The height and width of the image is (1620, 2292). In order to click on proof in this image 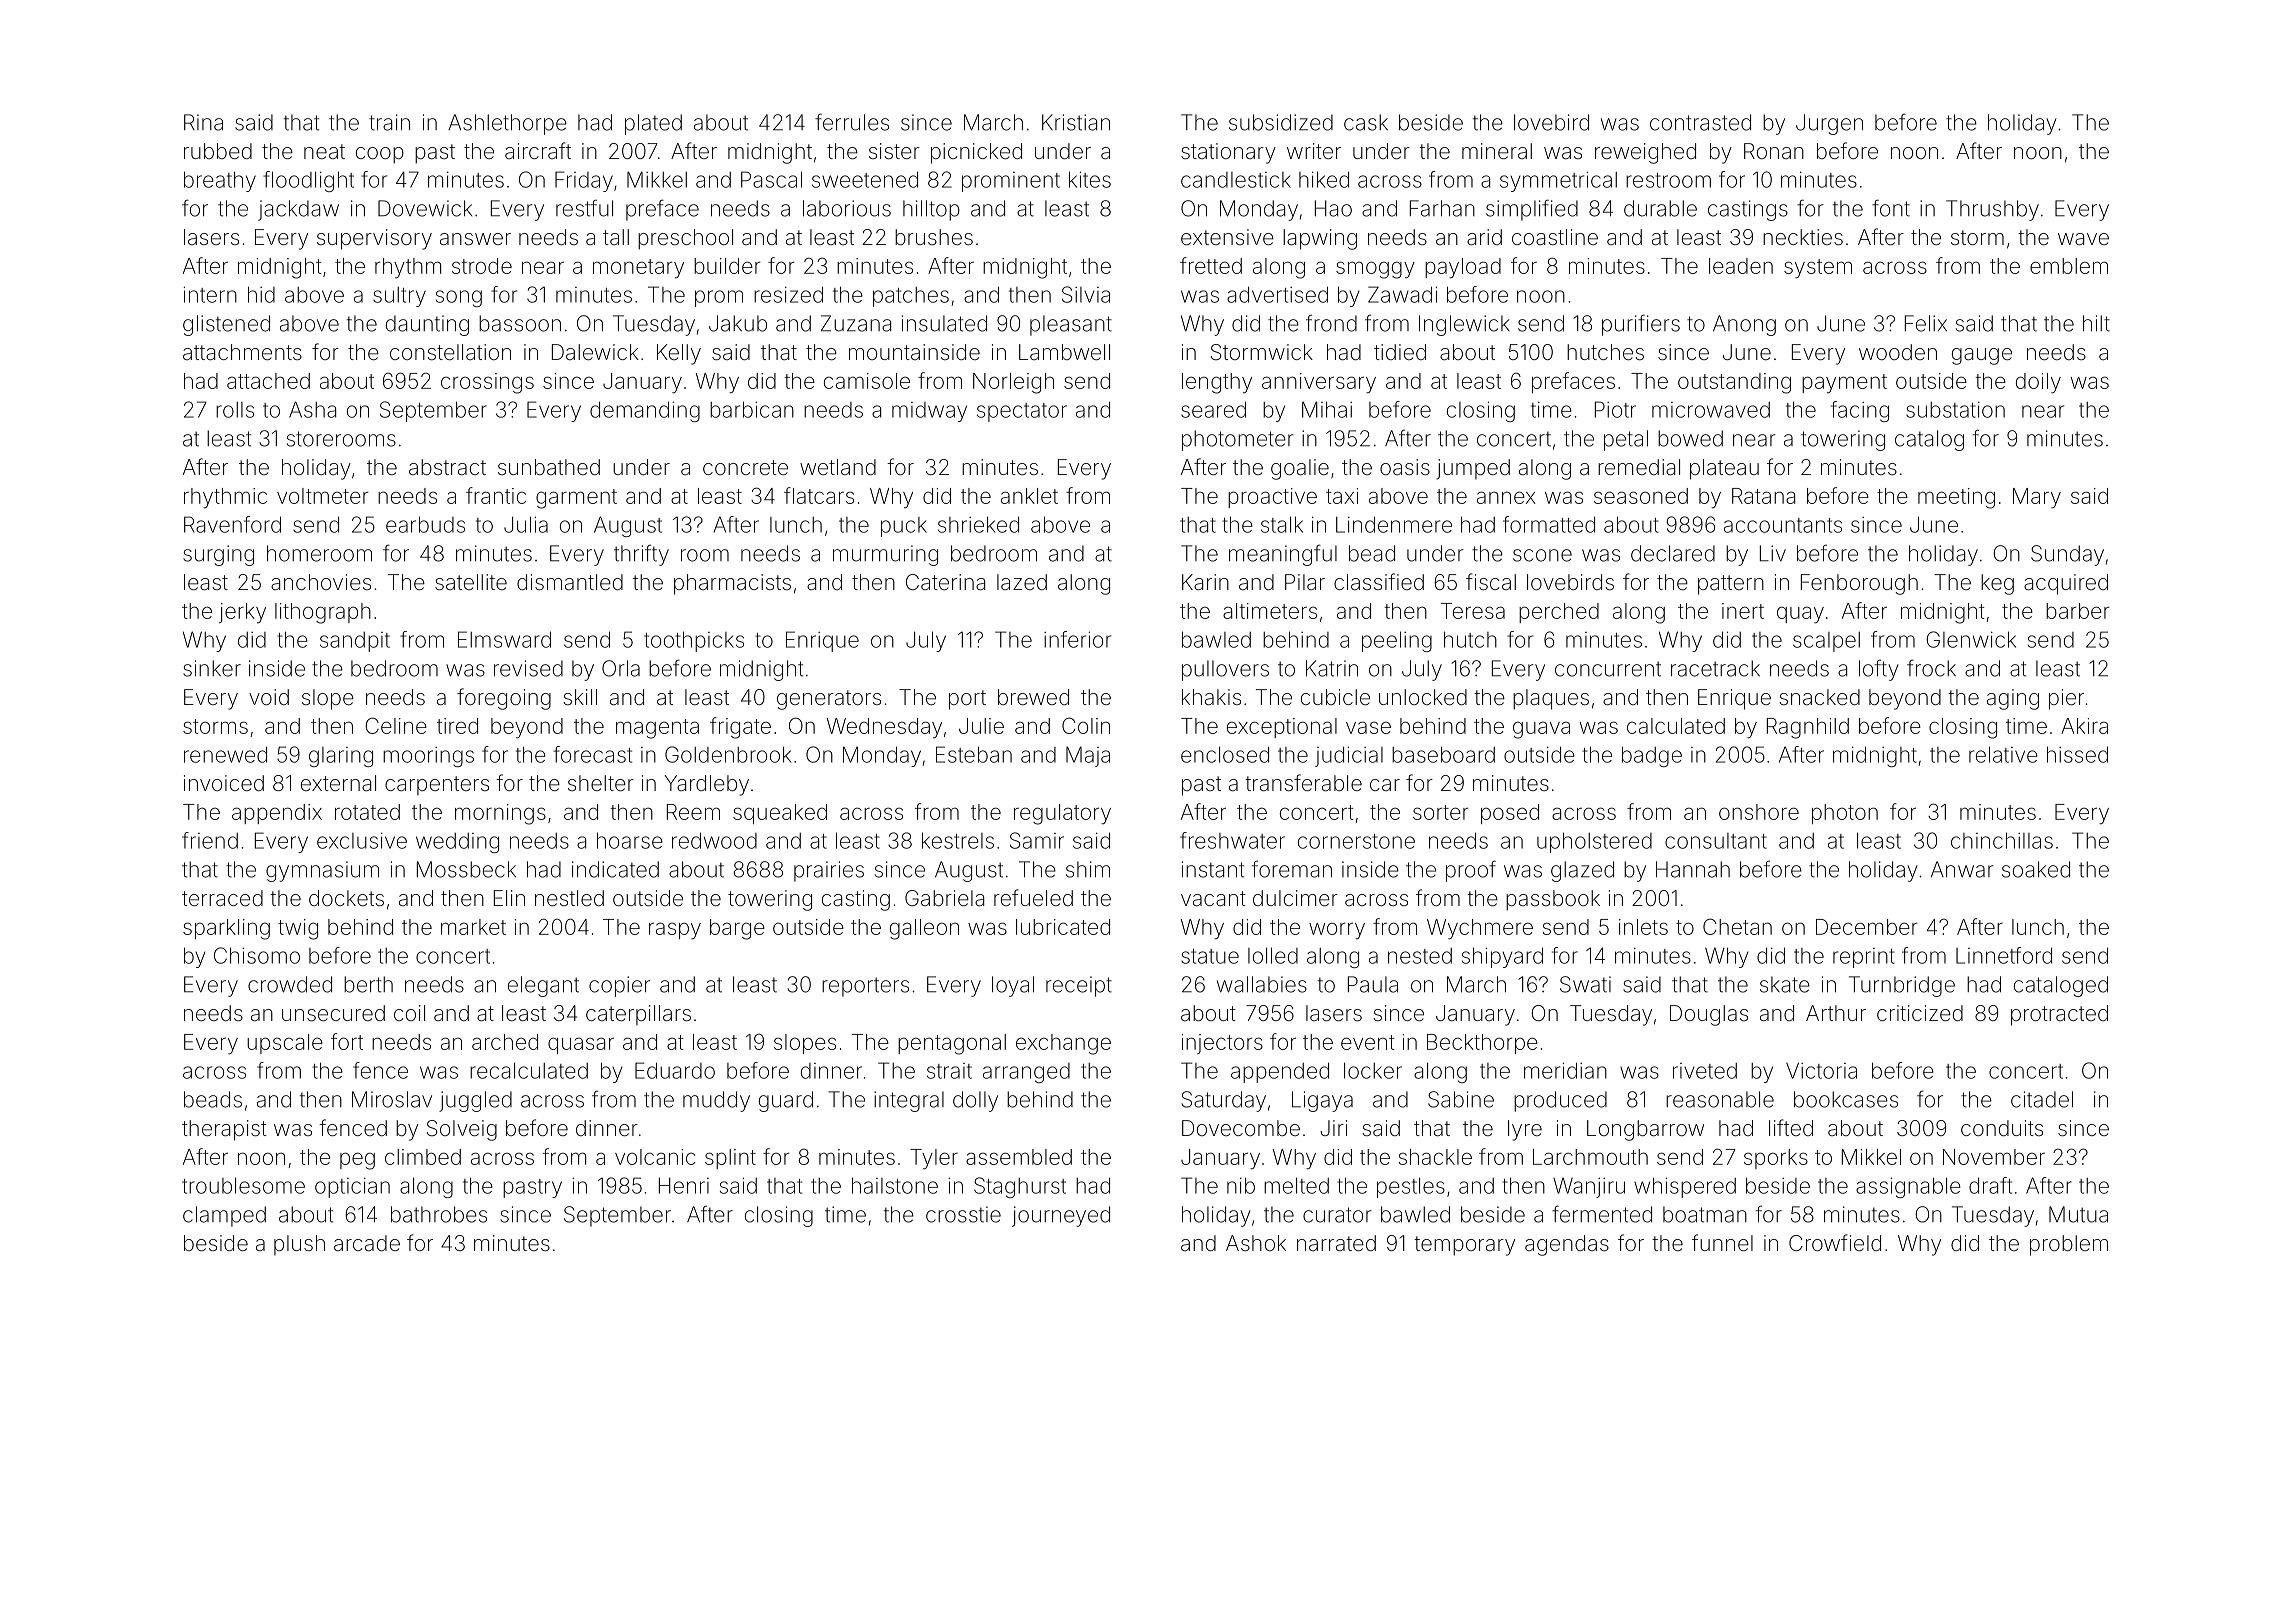, I will do `click(1471, 871)`.
